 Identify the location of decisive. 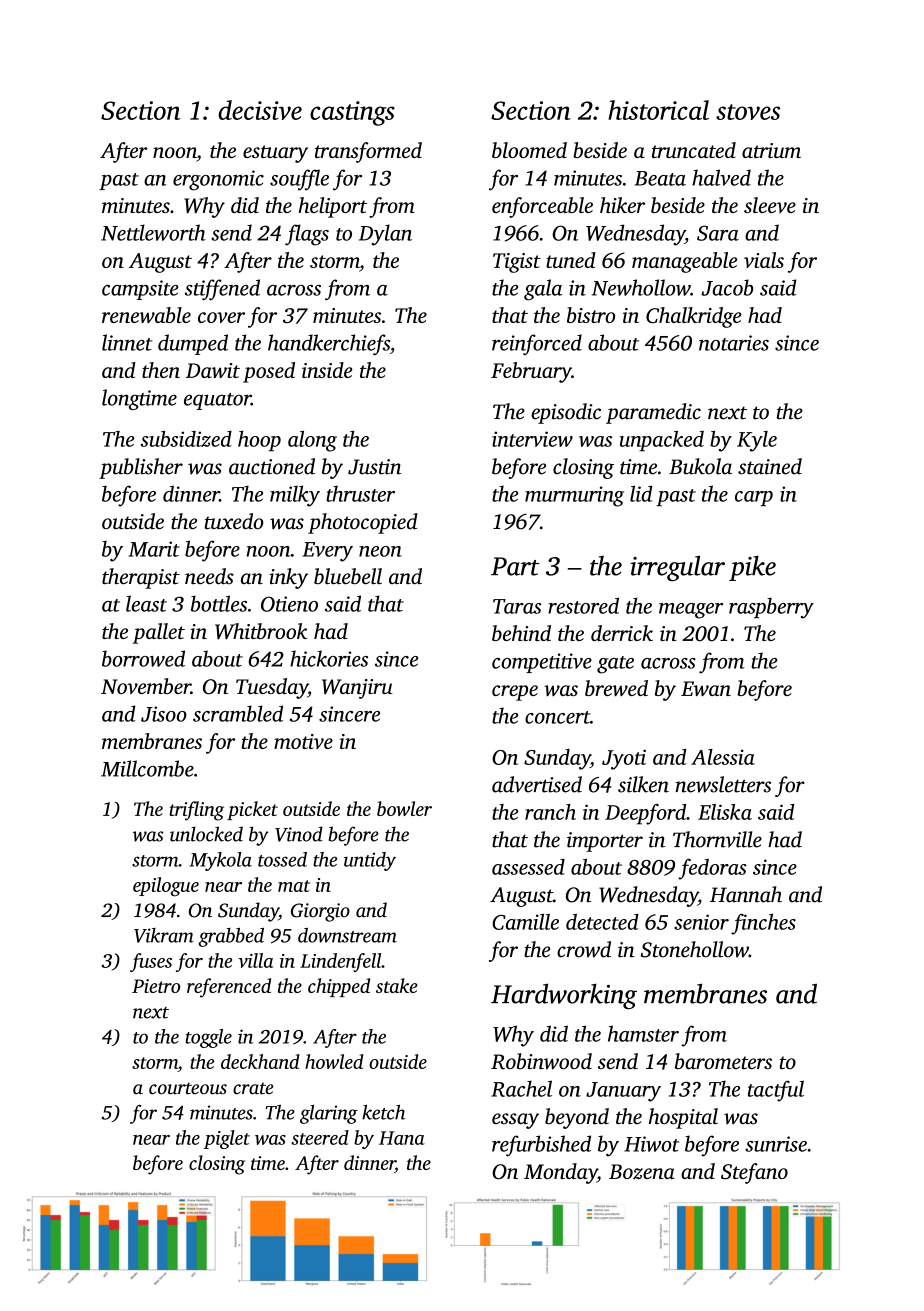
(260, 110).
